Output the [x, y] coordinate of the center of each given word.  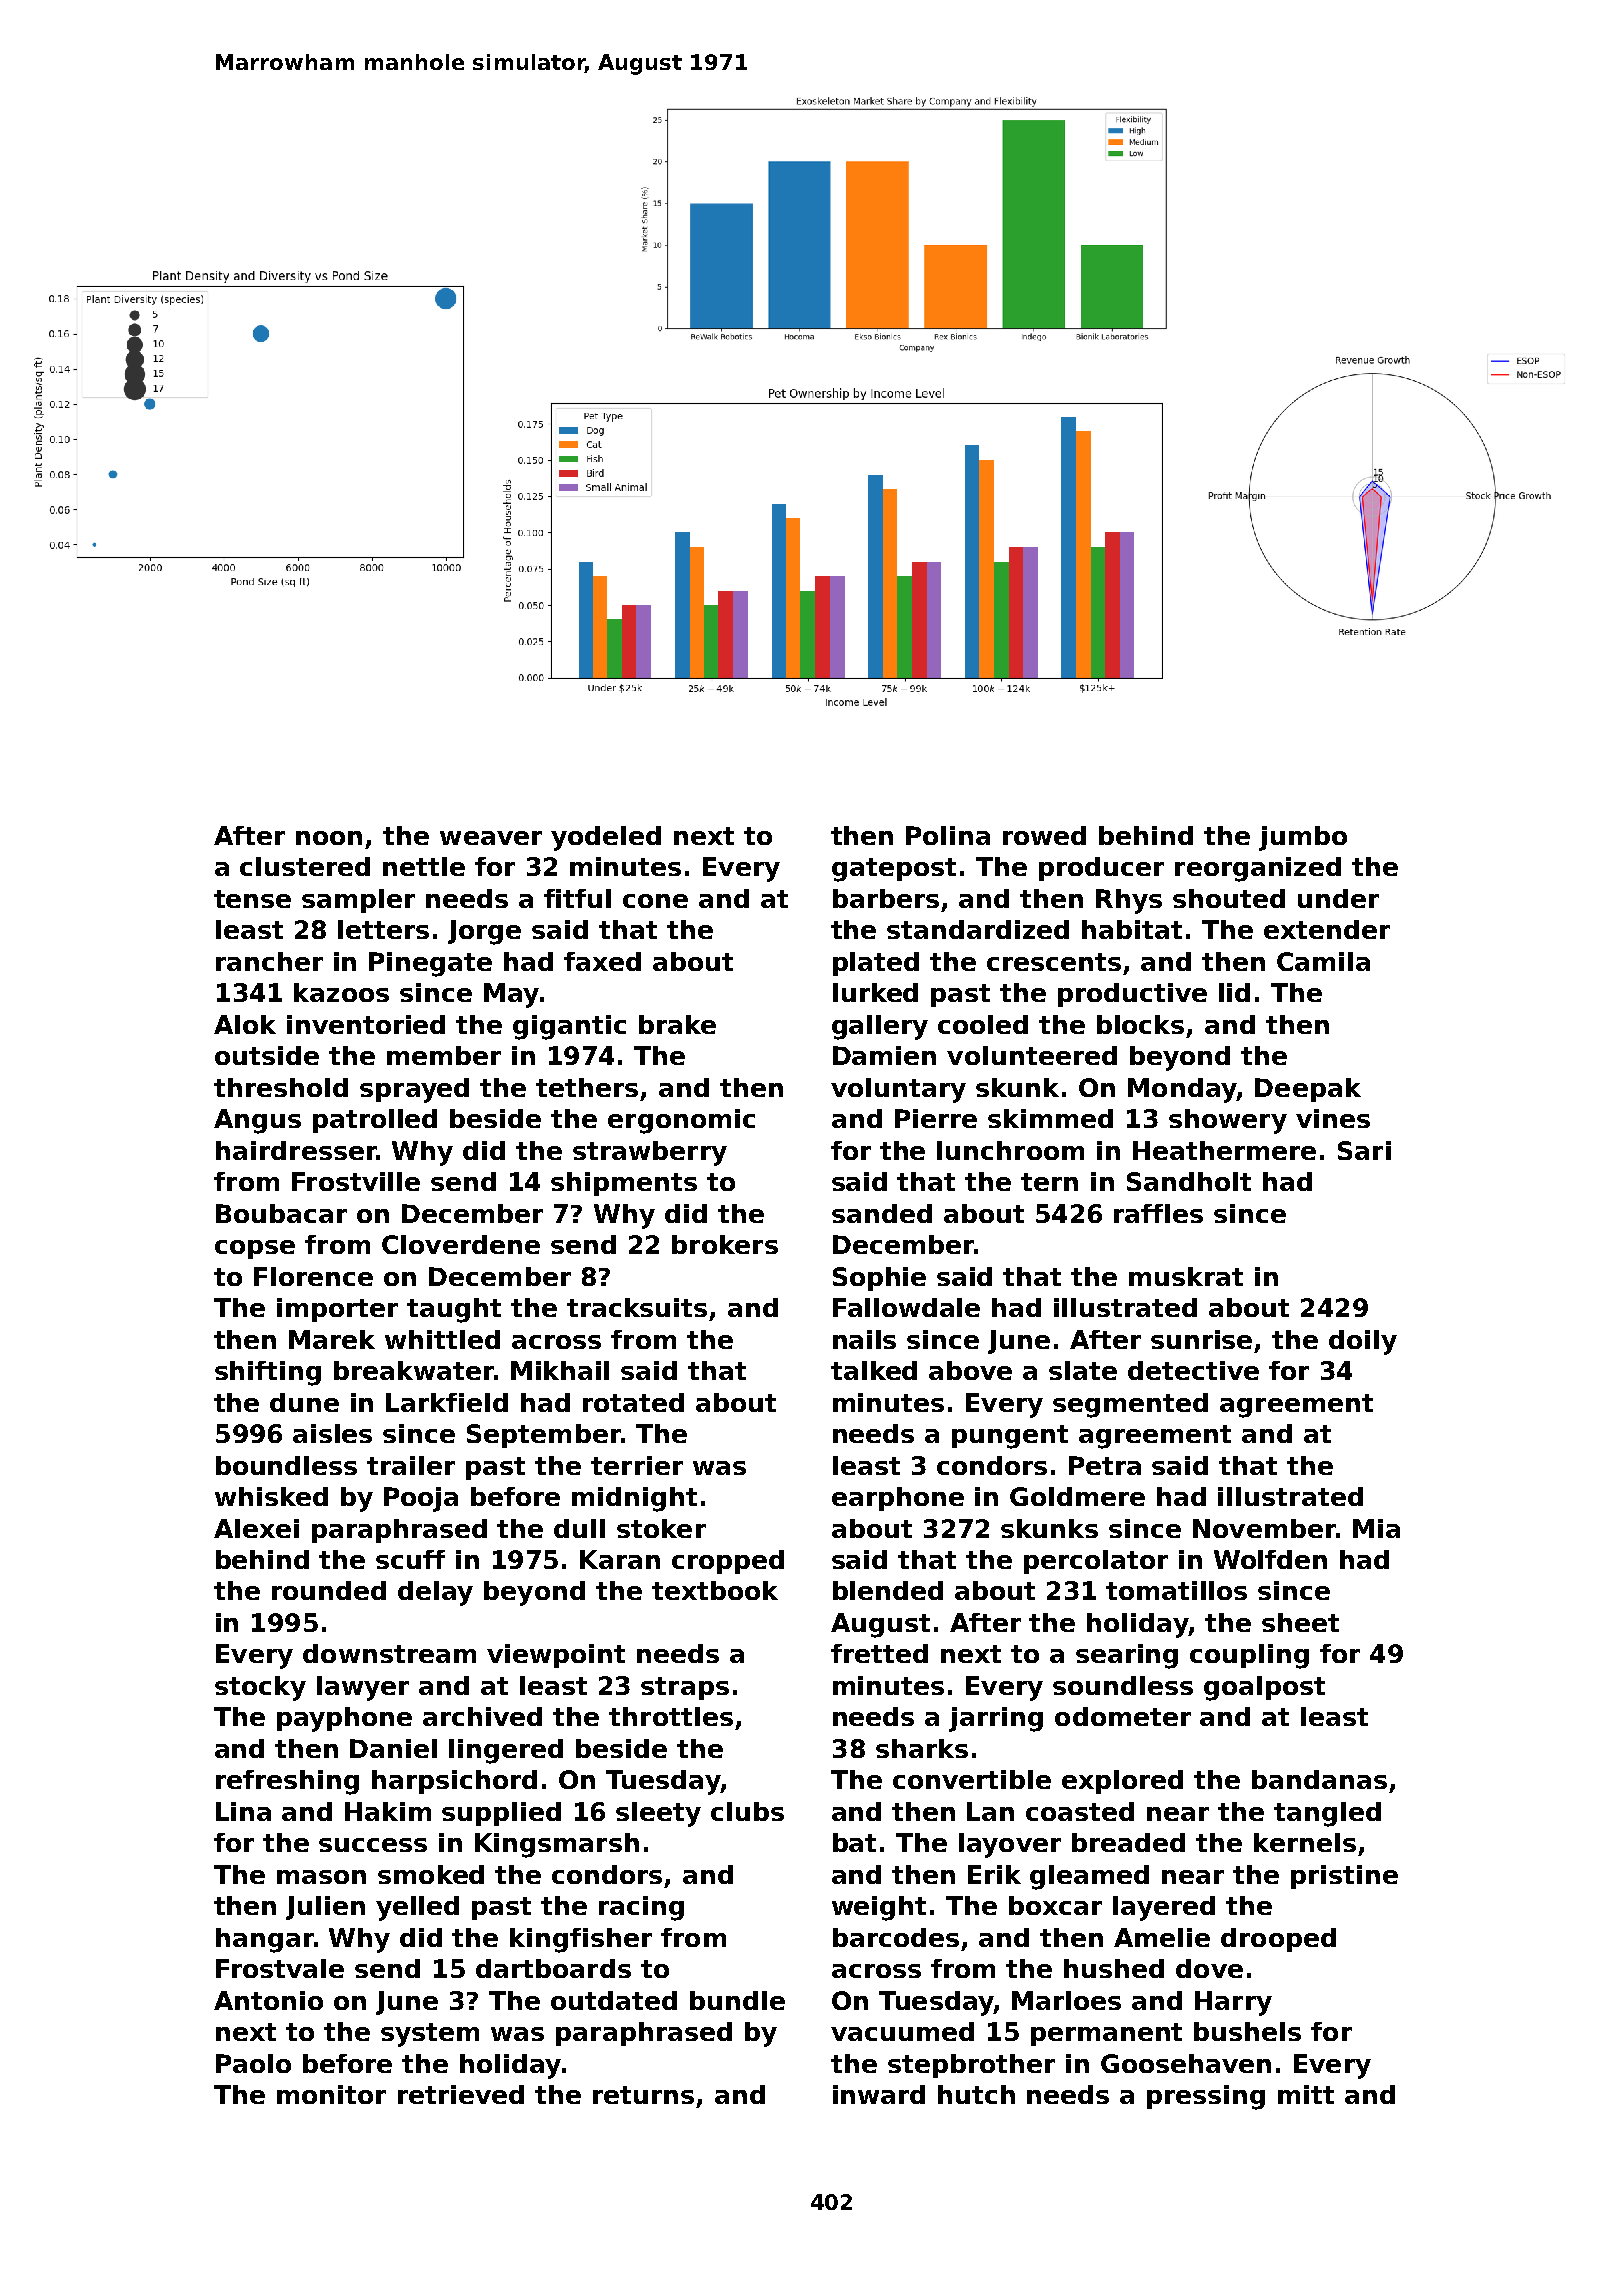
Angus [257, 1121]
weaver [491, 838]
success [373, 1845]
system [430, 2035]
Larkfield [447, 1402]
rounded [329, 1590]
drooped [1278, 1940]
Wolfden [1270, 1559]
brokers [725, 1244]
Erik [994, 1874]
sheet [1300, 1622]
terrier [637, 1465]
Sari [1364, 1150]
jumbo [1303, 838]
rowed [1044, 835]
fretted [879, 1653]
